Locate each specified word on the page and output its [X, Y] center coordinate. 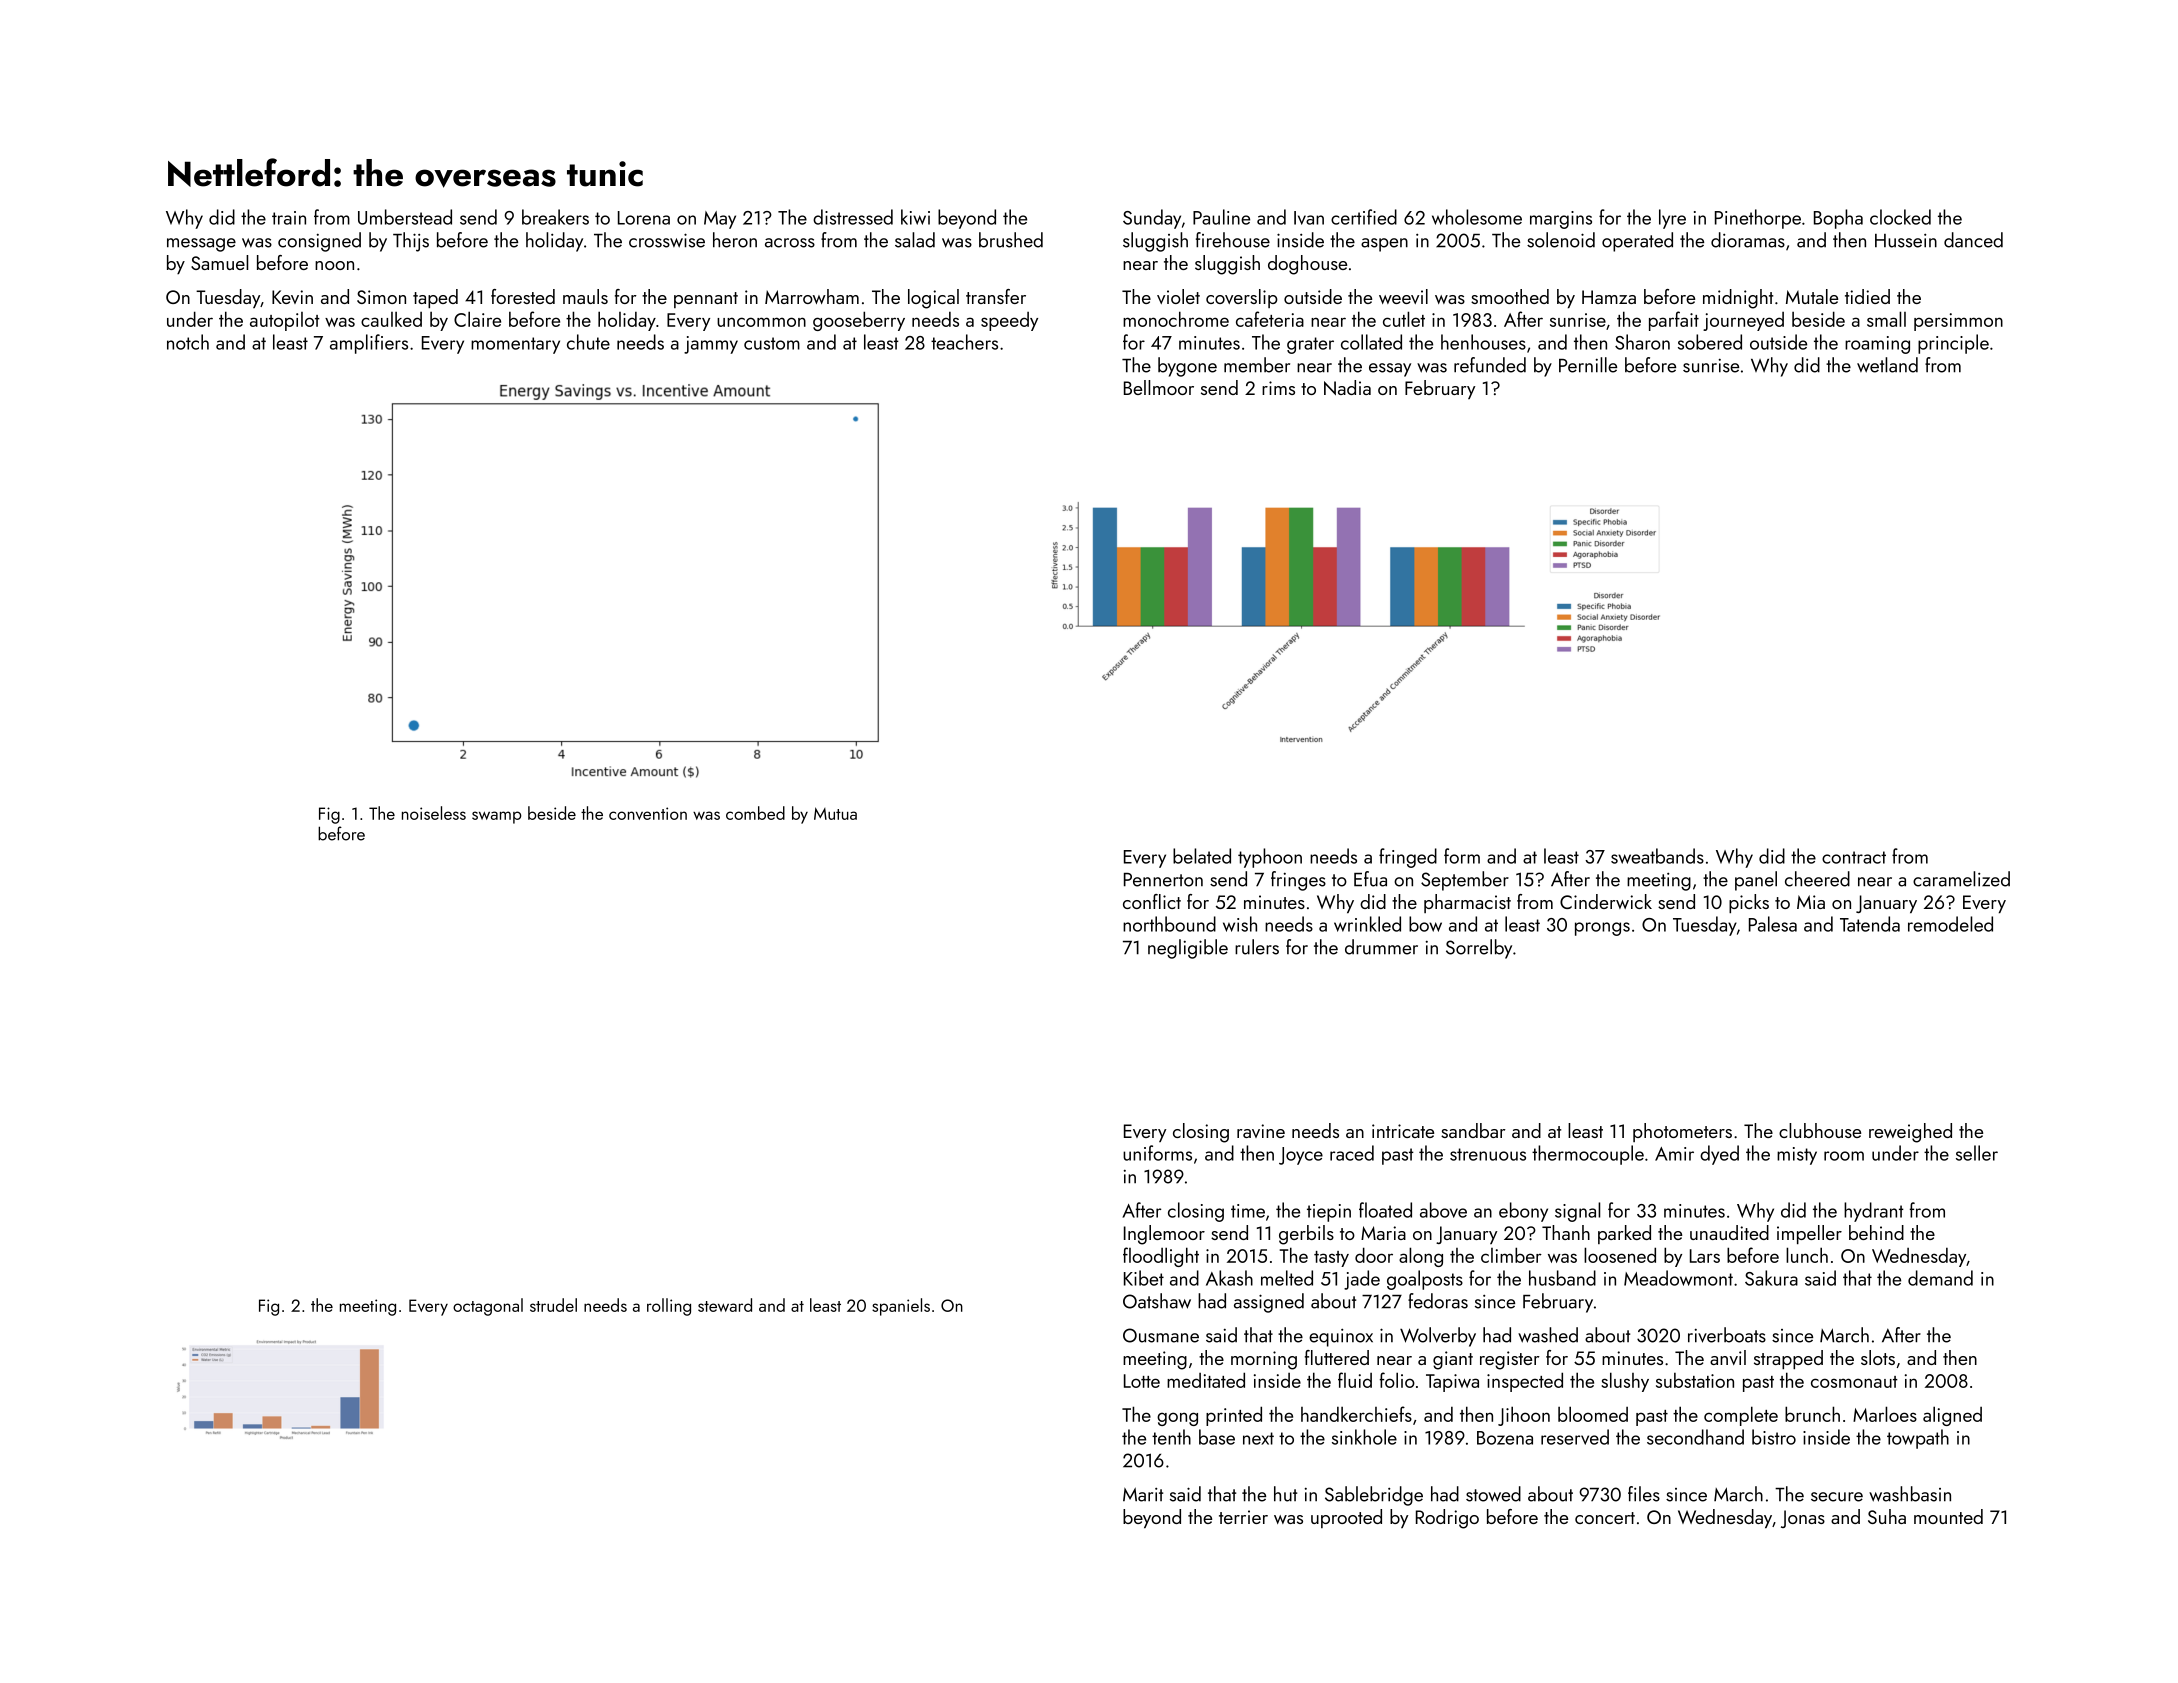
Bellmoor [1159, 387]
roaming [1877, 345]
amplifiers [369, 344]
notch [188, 342]
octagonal [488, 1307]
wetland [1887, 365]
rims [1278, 388]
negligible [1188, 949]
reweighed [1910, 1133]
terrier [1243, 1517]
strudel [553, 1305]
